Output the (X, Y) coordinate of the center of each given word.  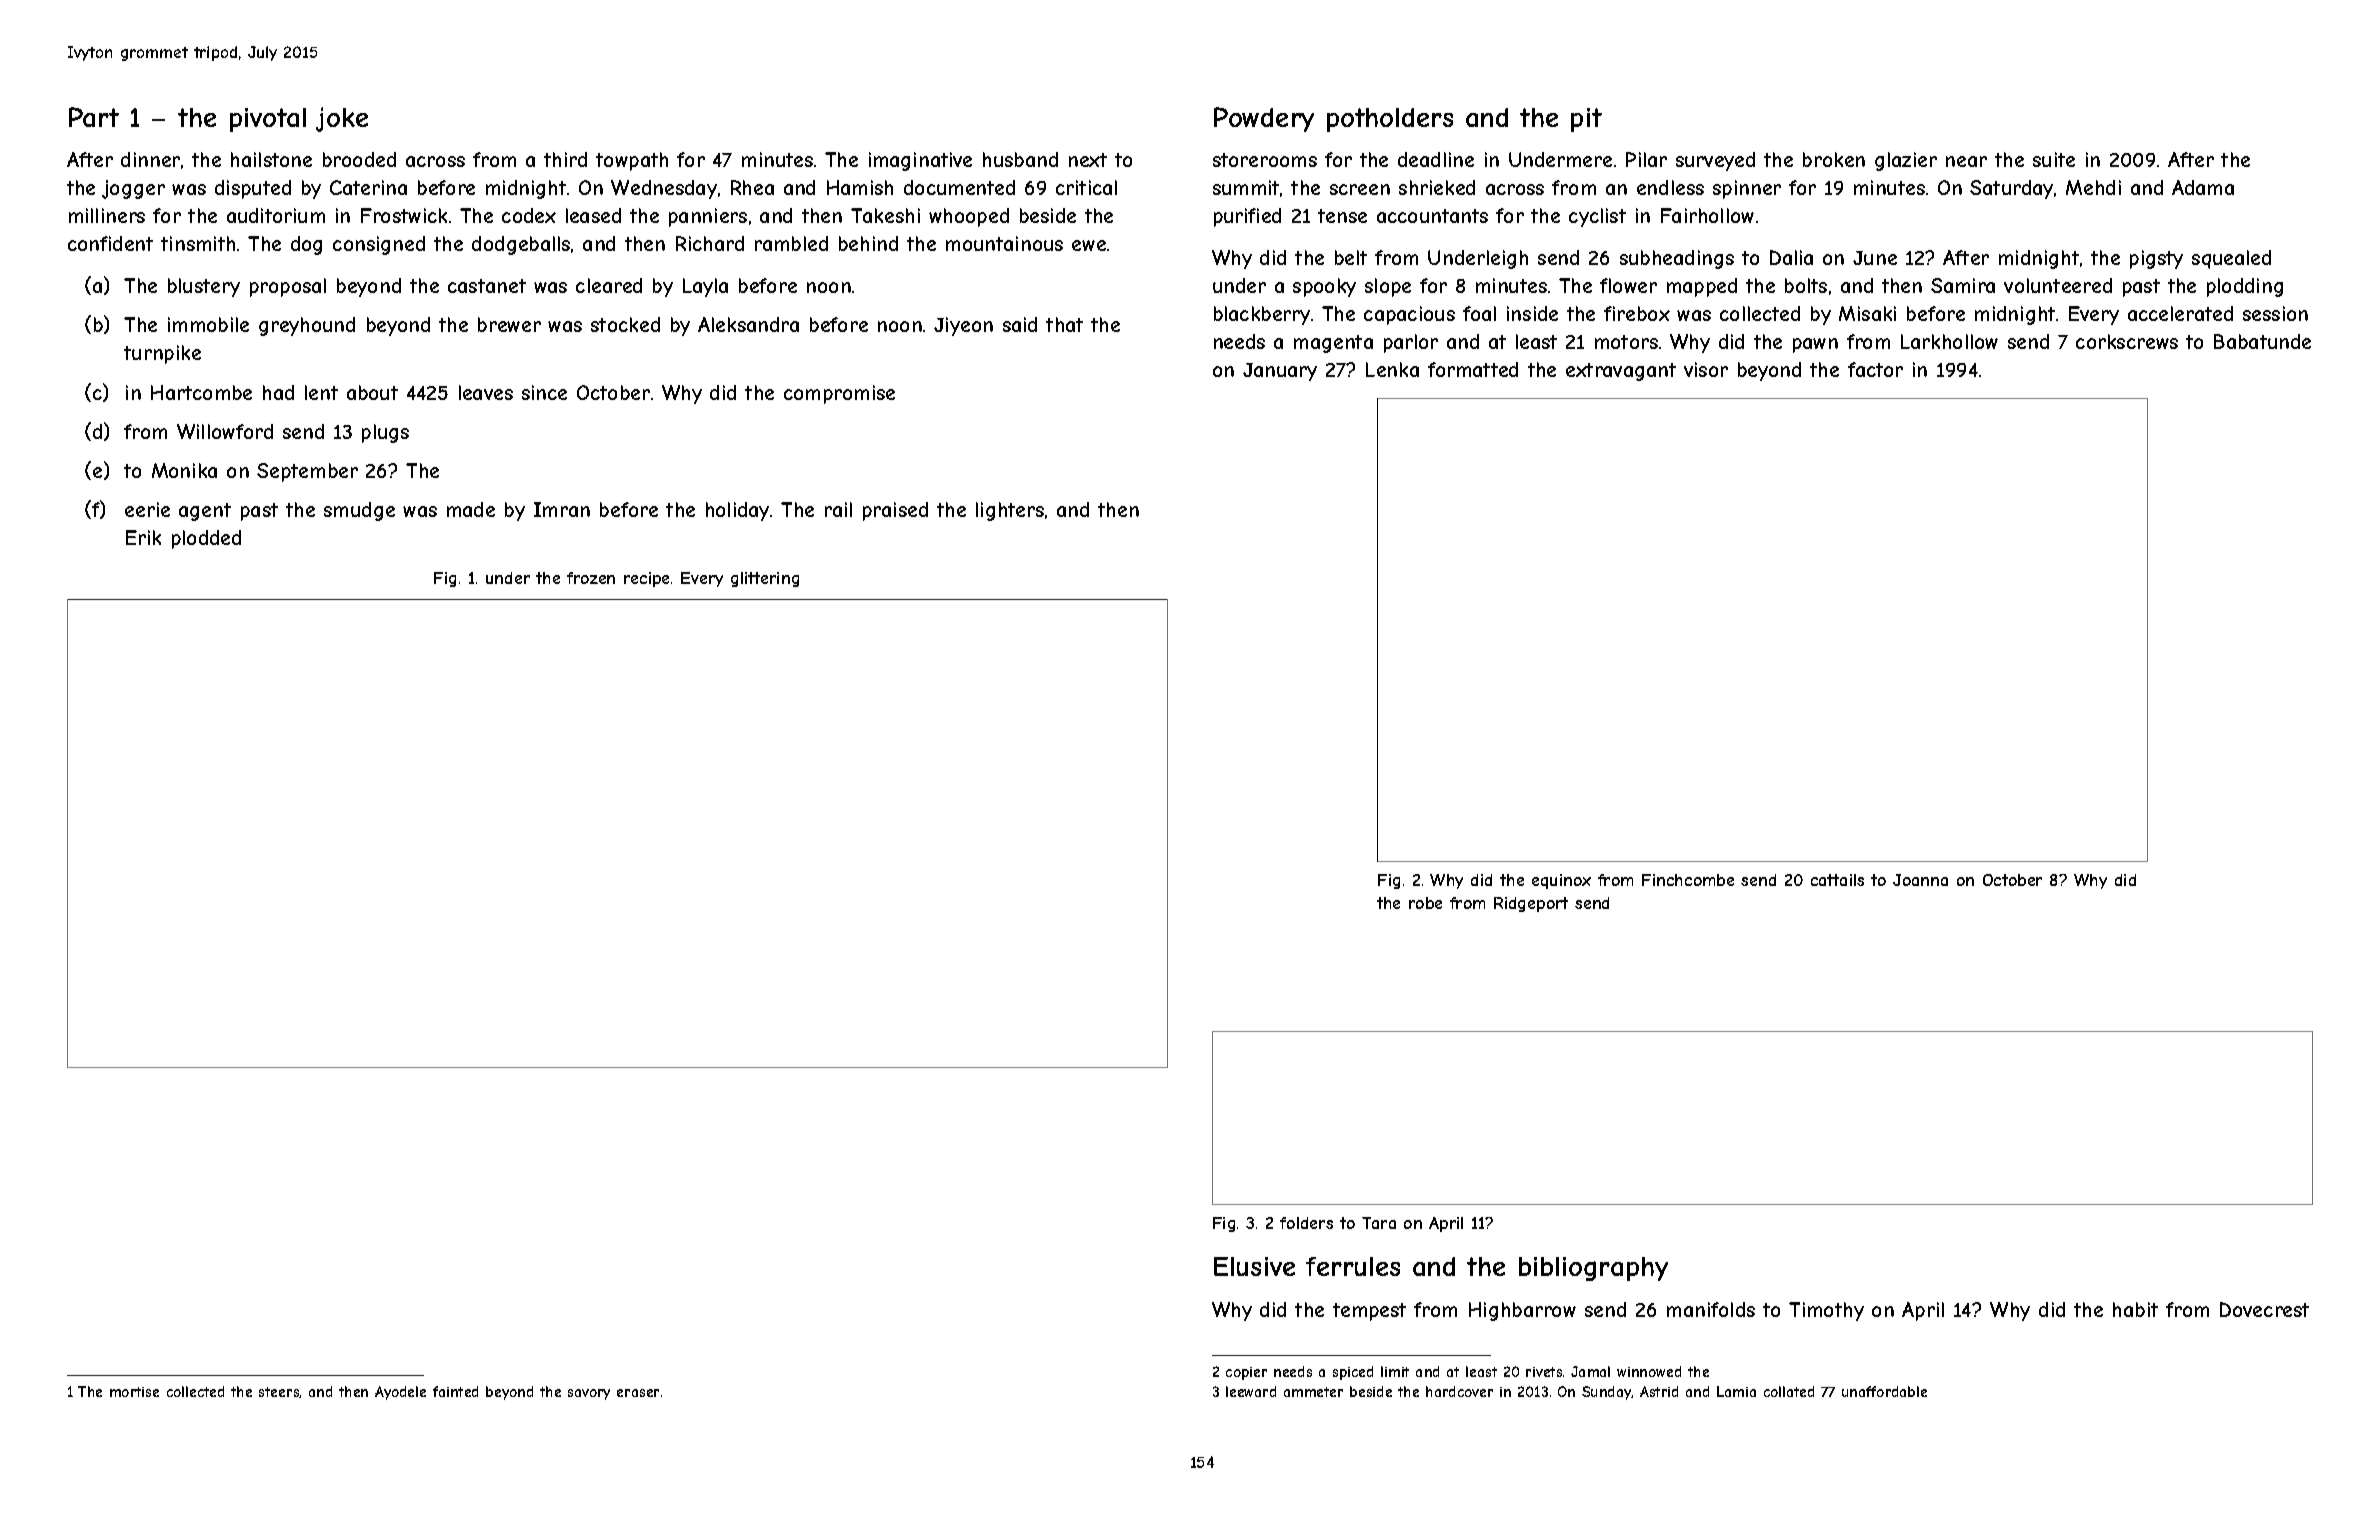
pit (1586, 120)
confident (110, 243)
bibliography (1593, 1269)
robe (1425, 903)
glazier (1906, 161)
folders (1306, 1223)
